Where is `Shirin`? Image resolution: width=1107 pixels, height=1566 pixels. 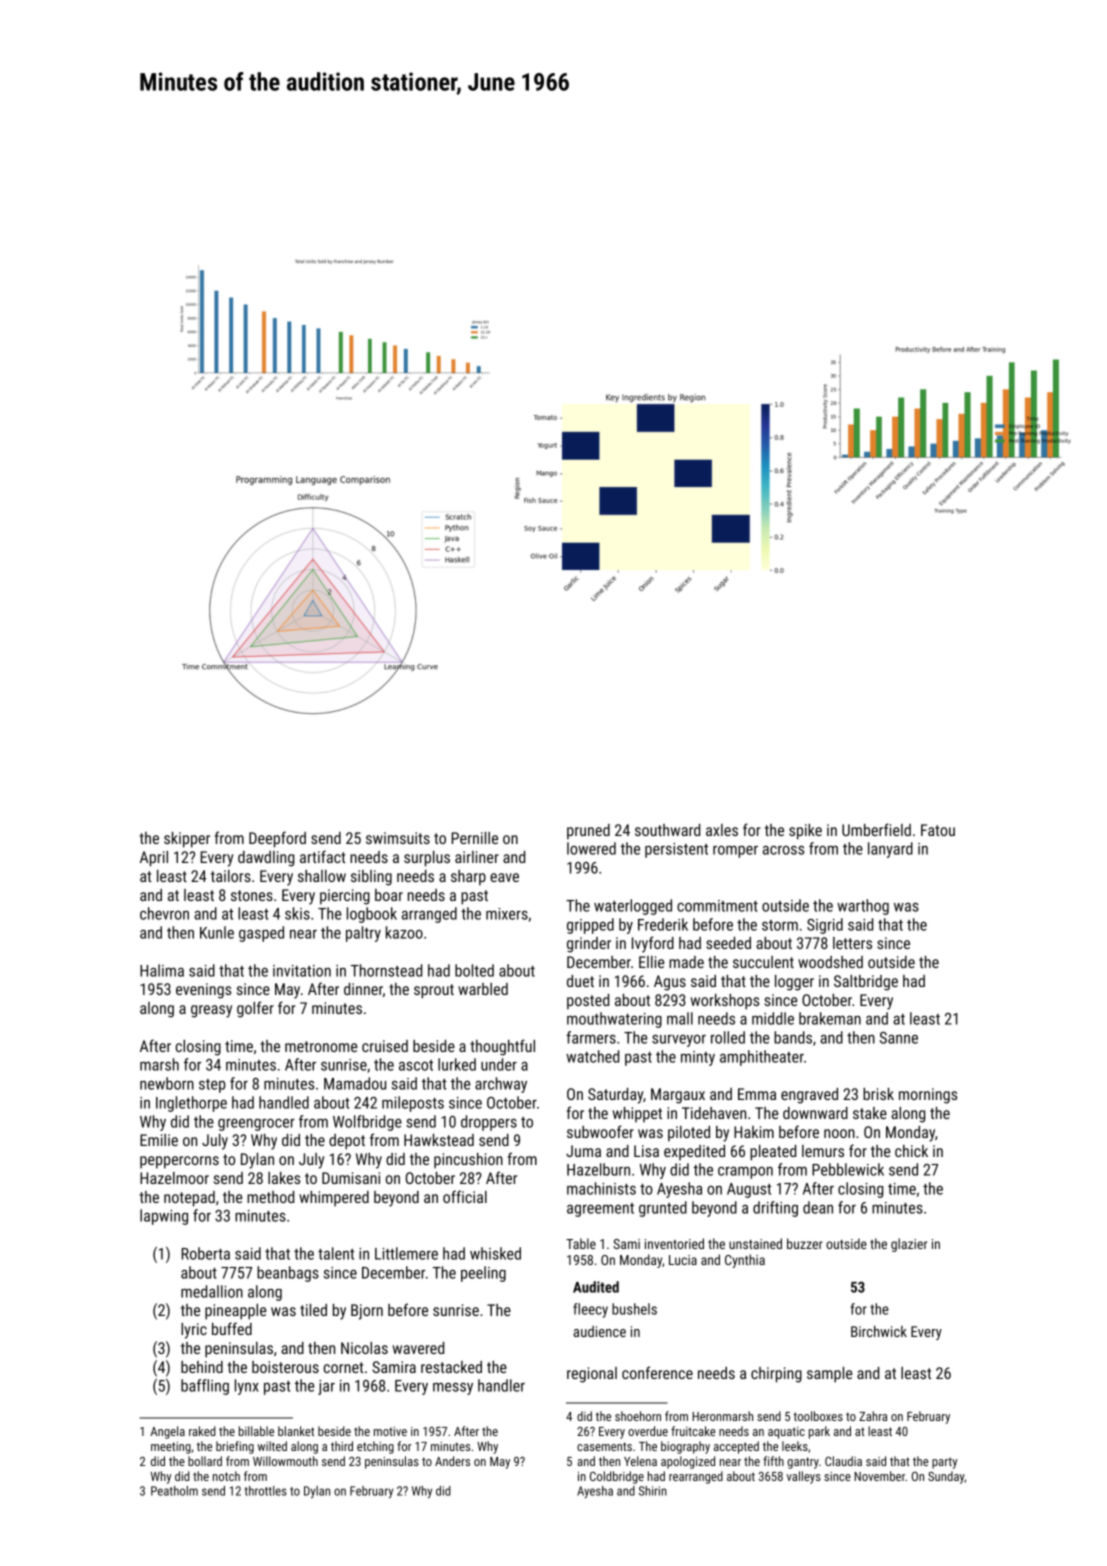 Shirin is located at coordinates (653, 1491).
